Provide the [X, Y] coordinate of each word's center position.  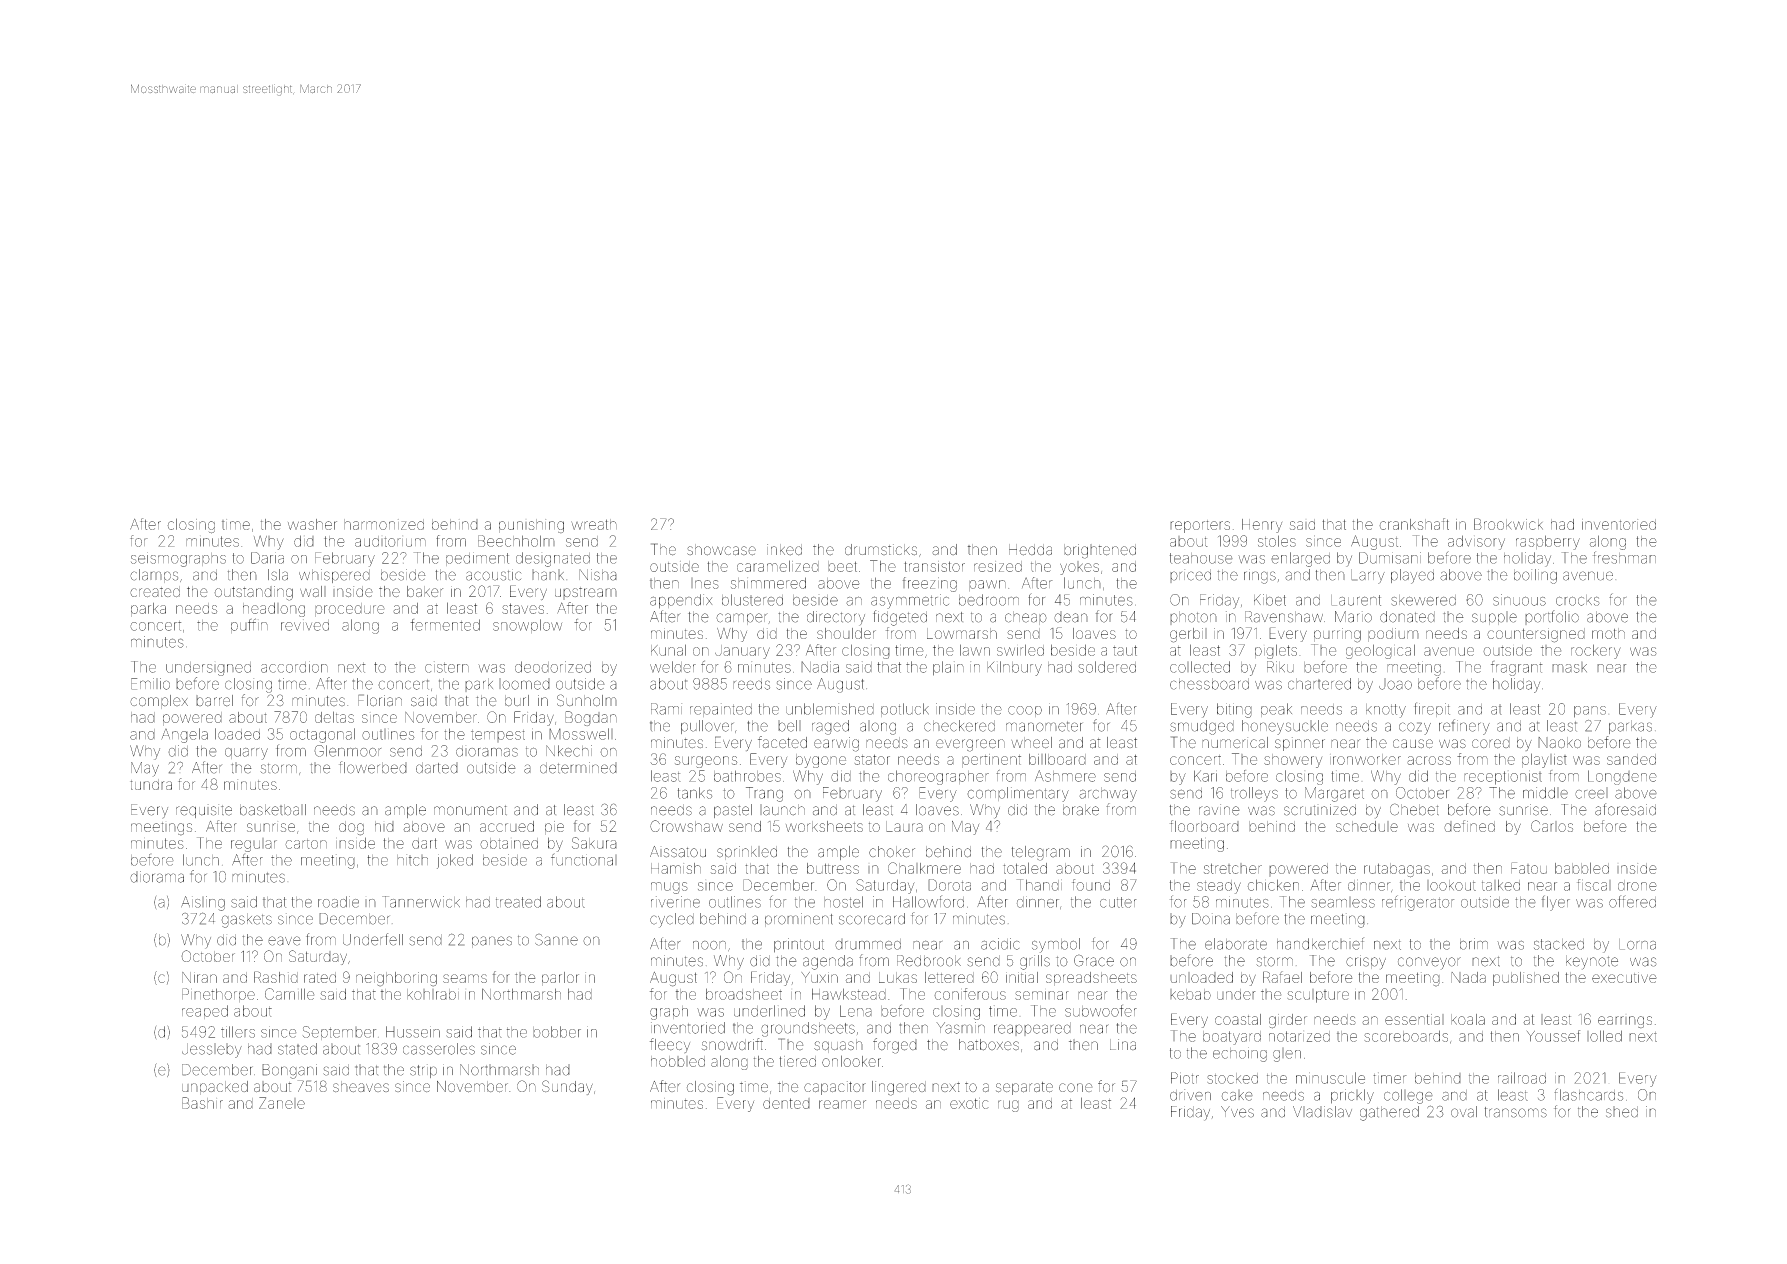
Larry [1368, 576]
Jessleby [212, 1050]
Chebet [1414, 809]
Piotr [1185, 1078]
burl [517, 701]
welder [673, 667]
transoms [1516, 1112]
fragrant [1517, 668]
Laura [904, 826]
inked [784, 550]
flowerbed [373, 767]
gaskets [247, 920]
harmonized [384, 524]
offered [1632, 901]
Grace [1094, 960]
